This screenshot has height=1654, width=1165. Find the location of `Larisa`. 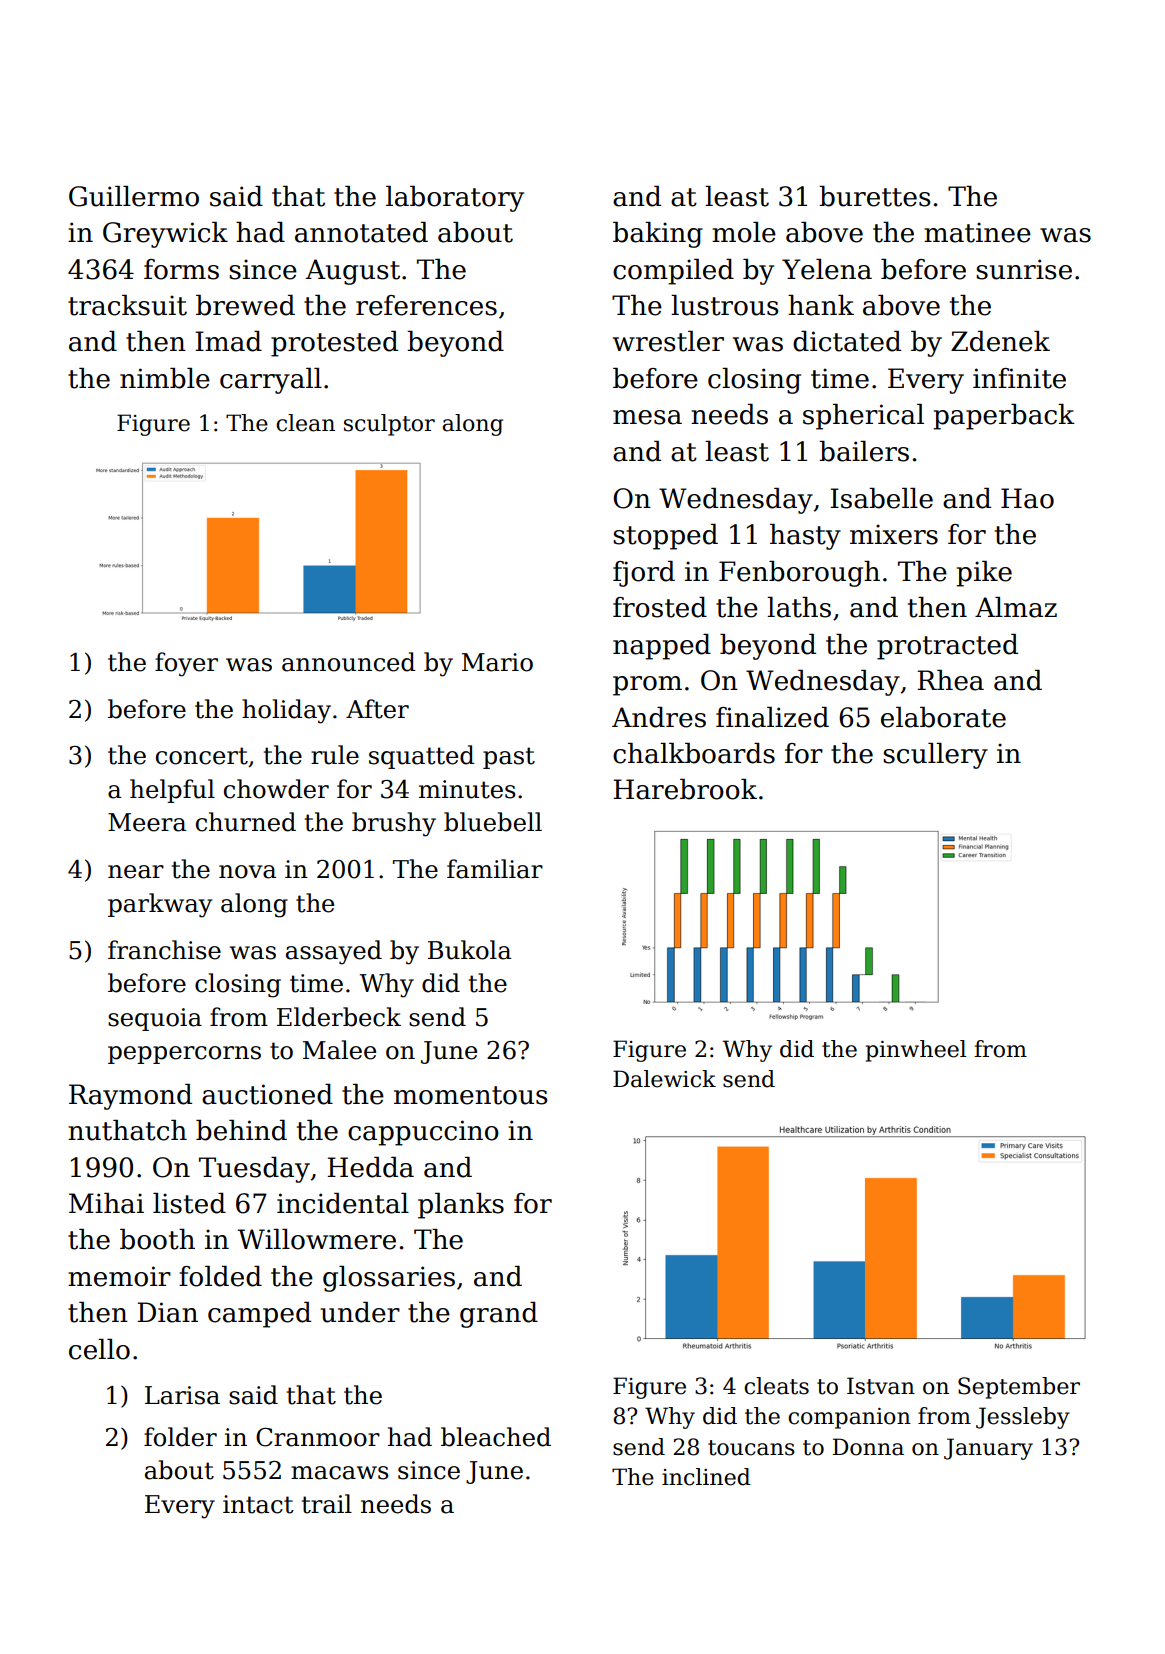

Larisa is located at coordinates (182, 1395).
